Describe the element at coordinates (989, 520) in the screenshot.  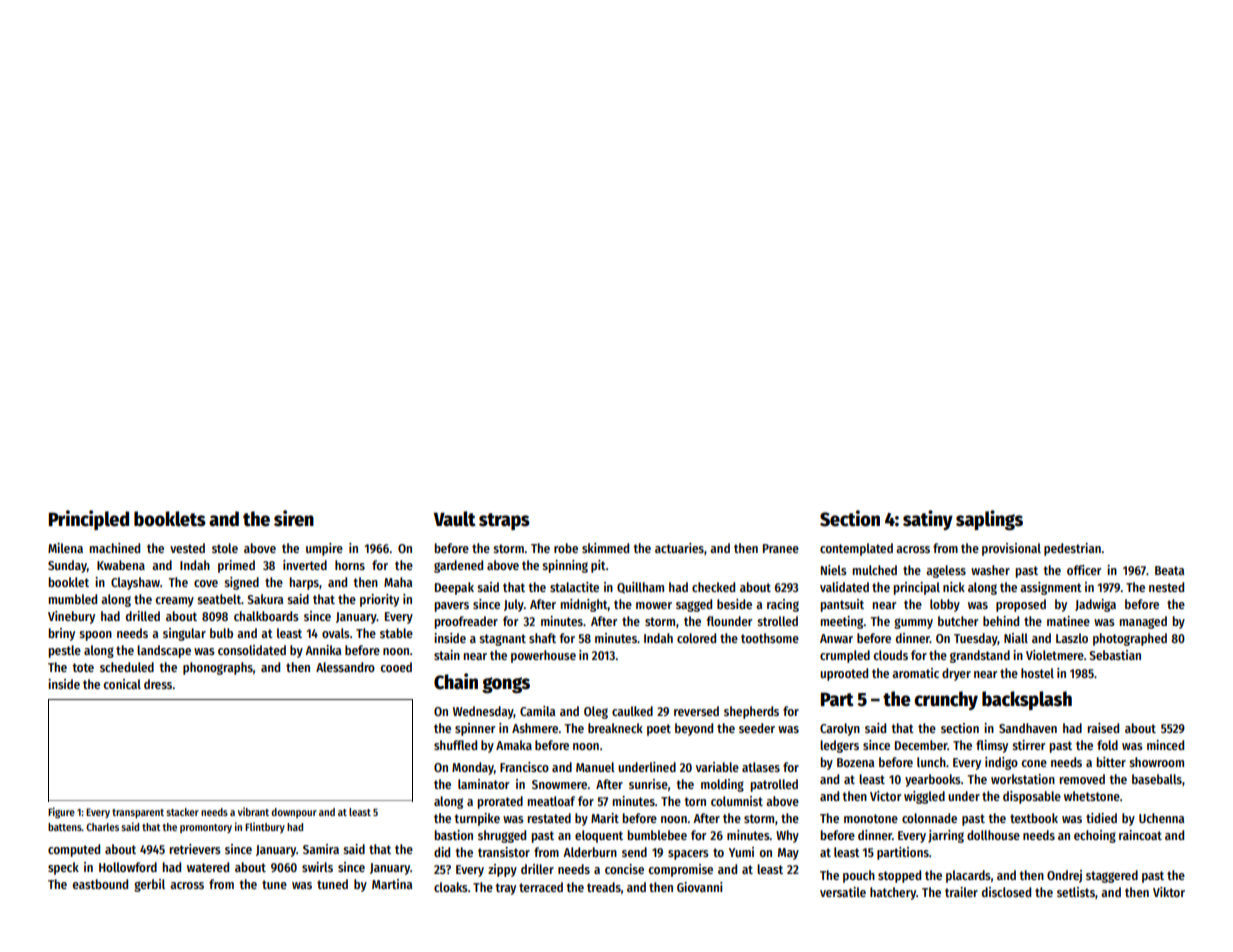
I see `saplings` at that location.
